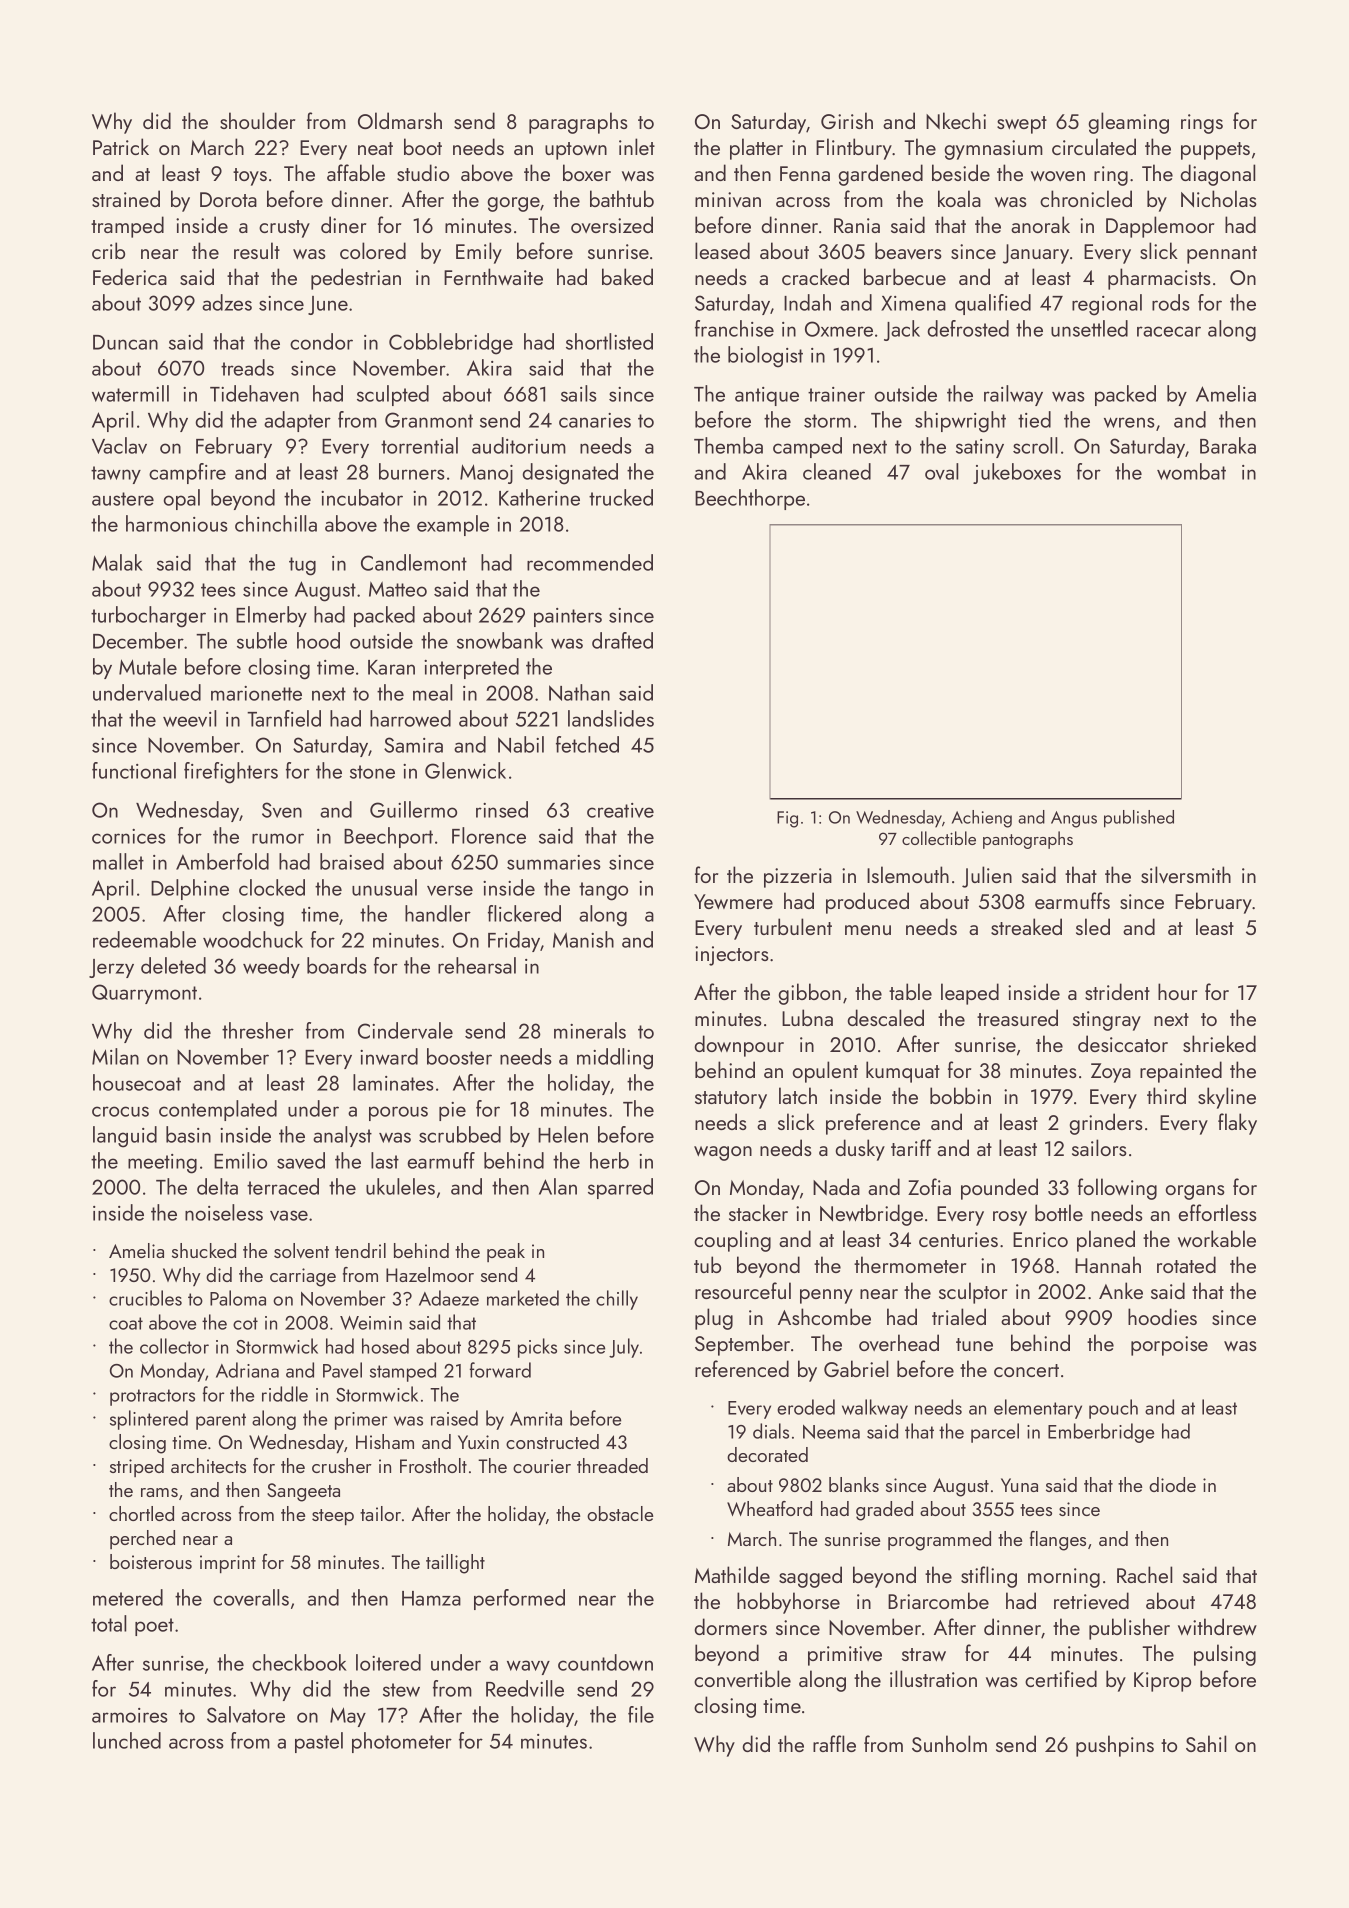 This page has height=1908, width=1349. What do you see at coordinates (1222, 255) in the page?
I see `pennant` at bounding box center [1222, 255].
